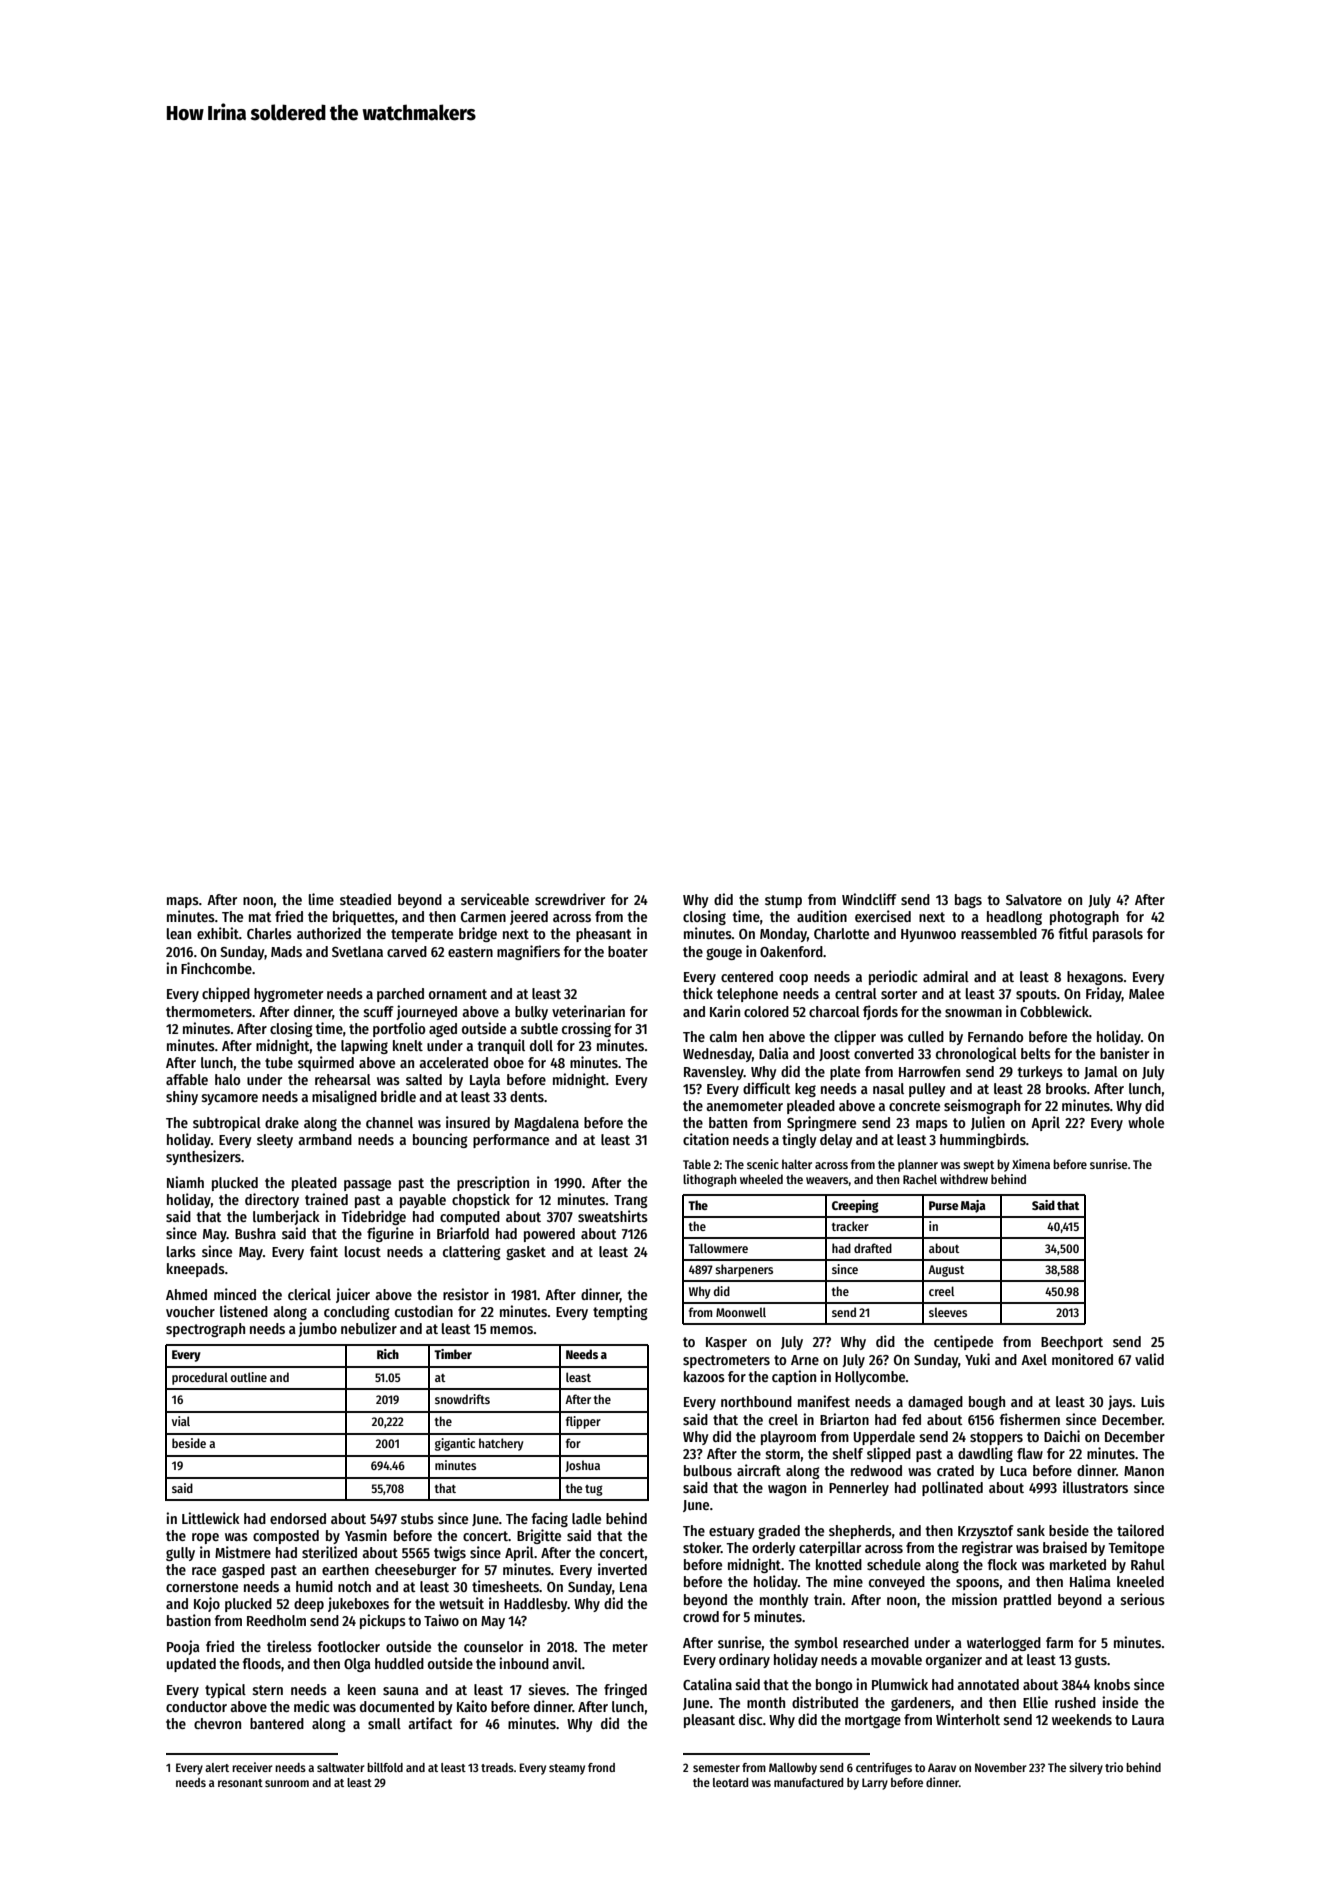  What do you see at coordinates (1143, 1599) in the screenshot?
I see `serious` at bounding box center [1143, 1599].
